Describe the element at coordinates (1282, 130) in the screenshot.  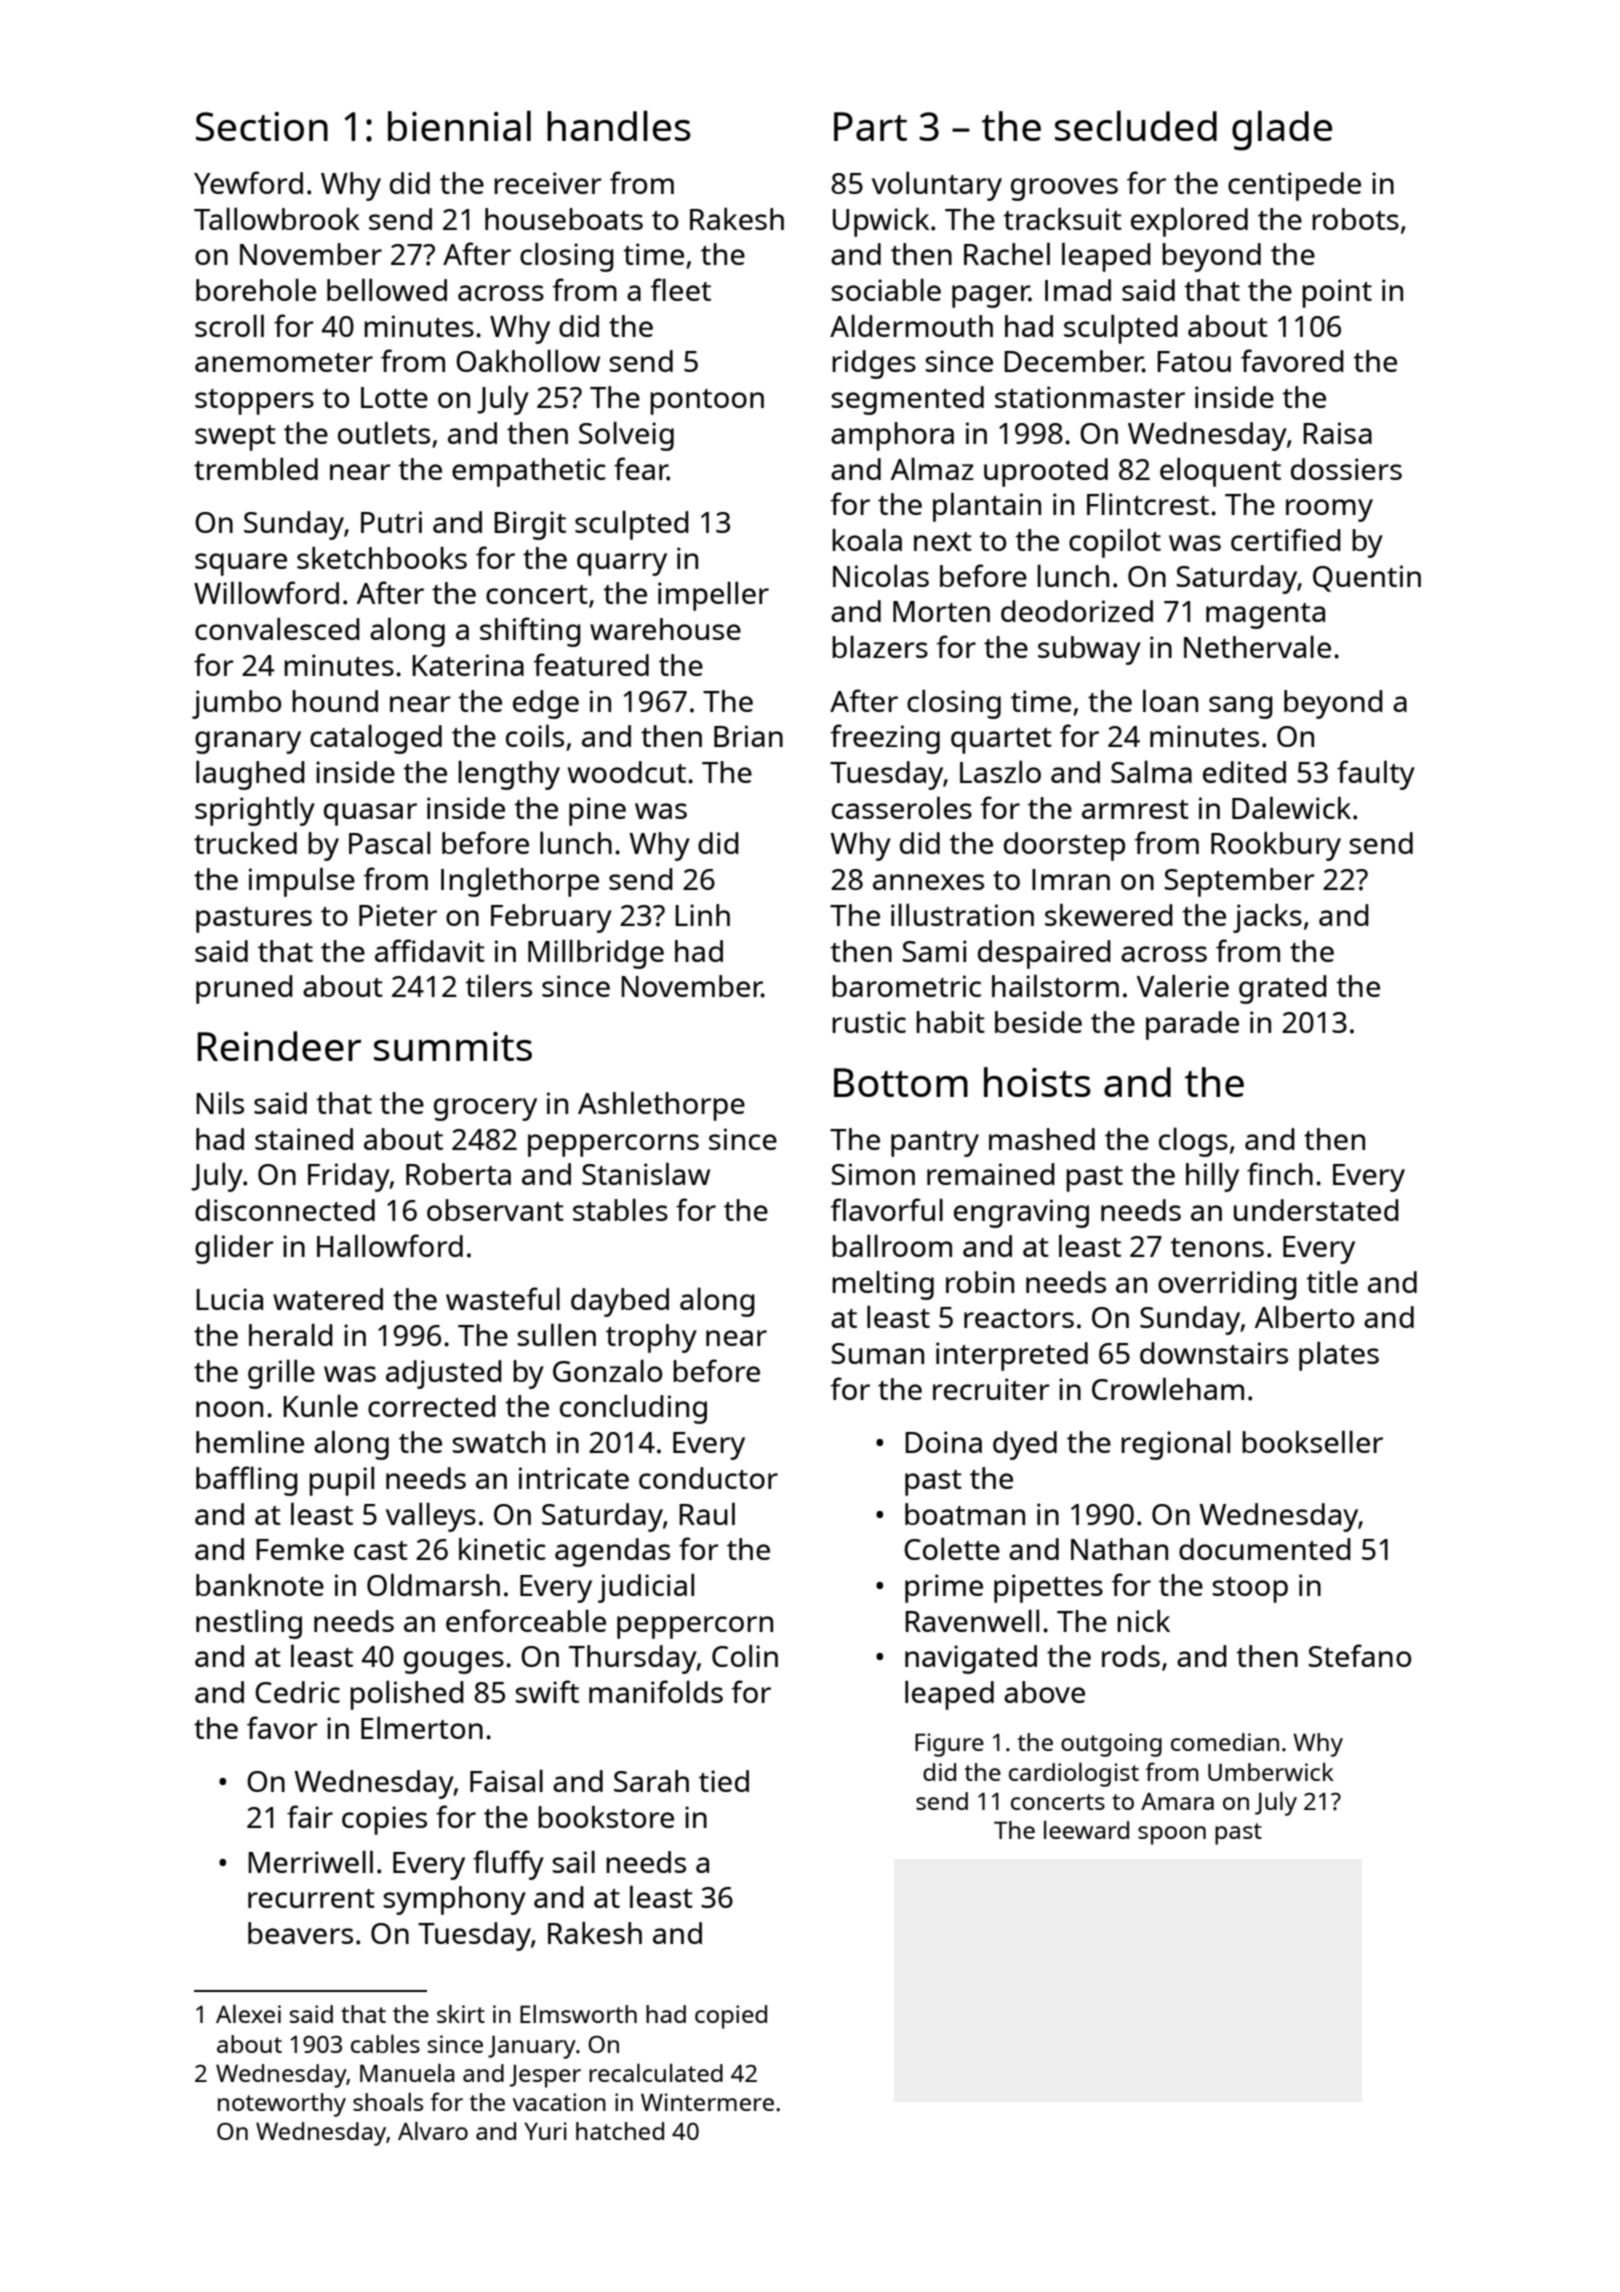
I see `glade` at that location.
